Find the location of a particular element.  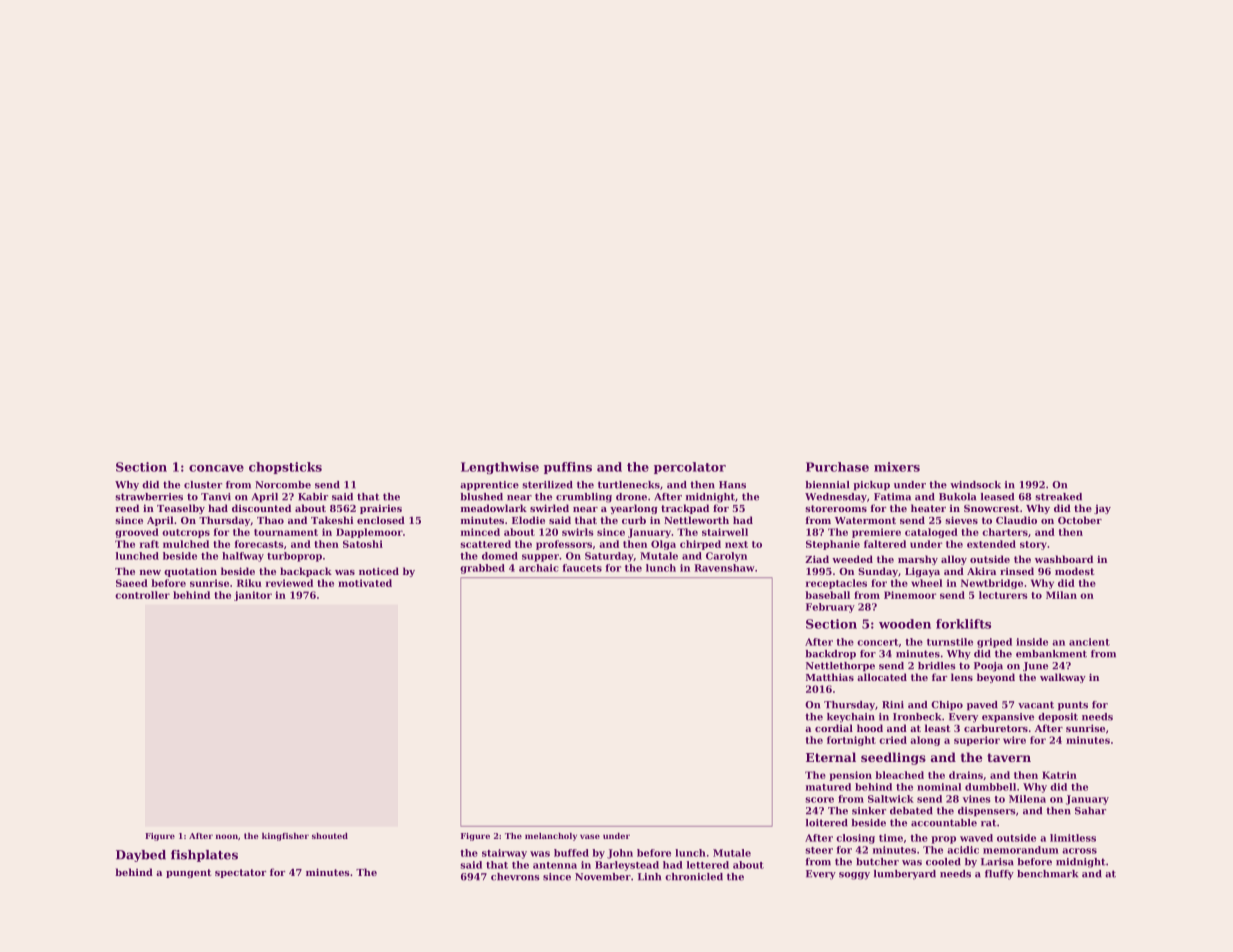

janitor is located at coordinates (253, 596).
